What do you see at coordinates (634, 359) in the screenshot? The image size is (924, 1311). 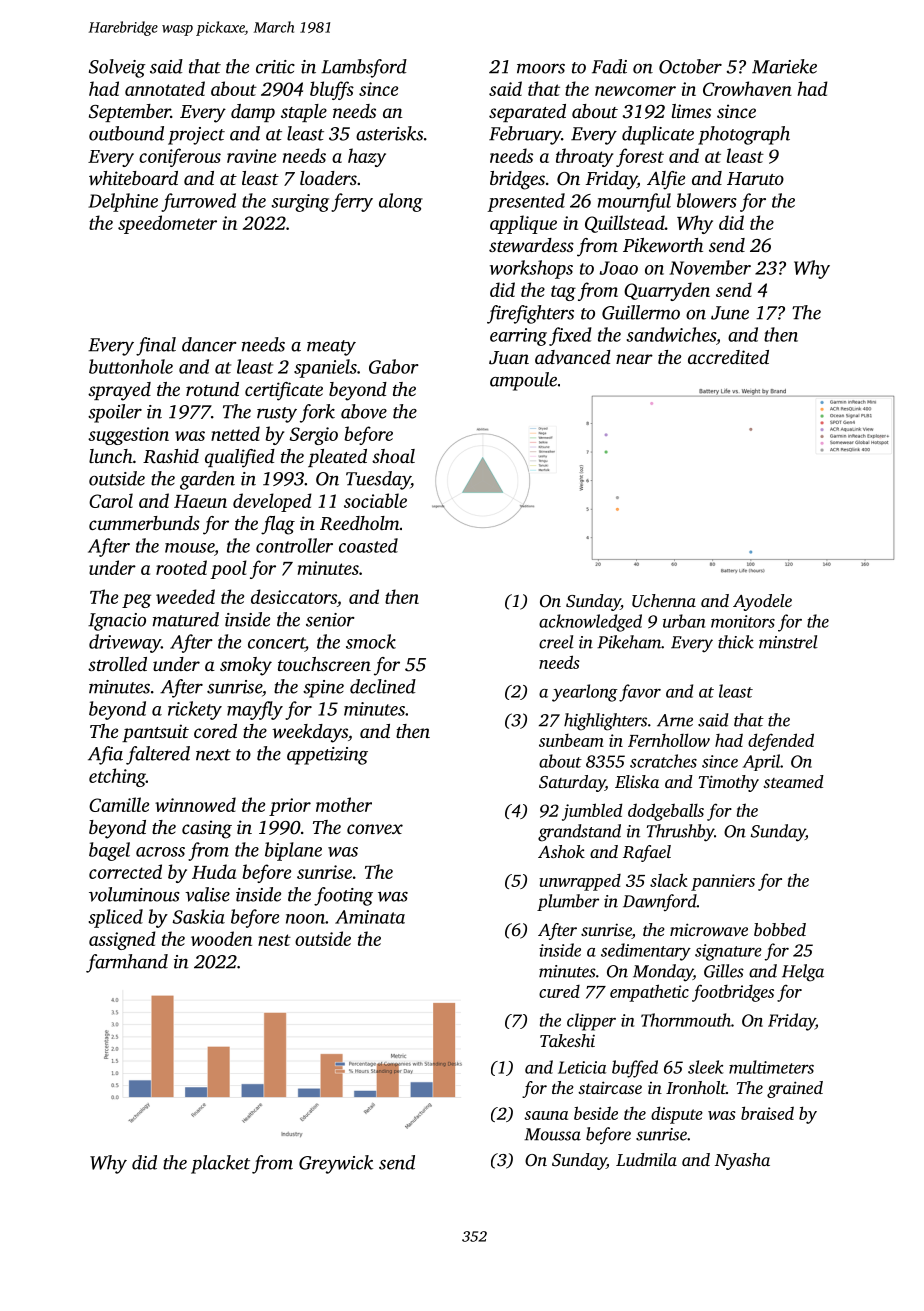 I see `near` at bounding box center [634, 359].
